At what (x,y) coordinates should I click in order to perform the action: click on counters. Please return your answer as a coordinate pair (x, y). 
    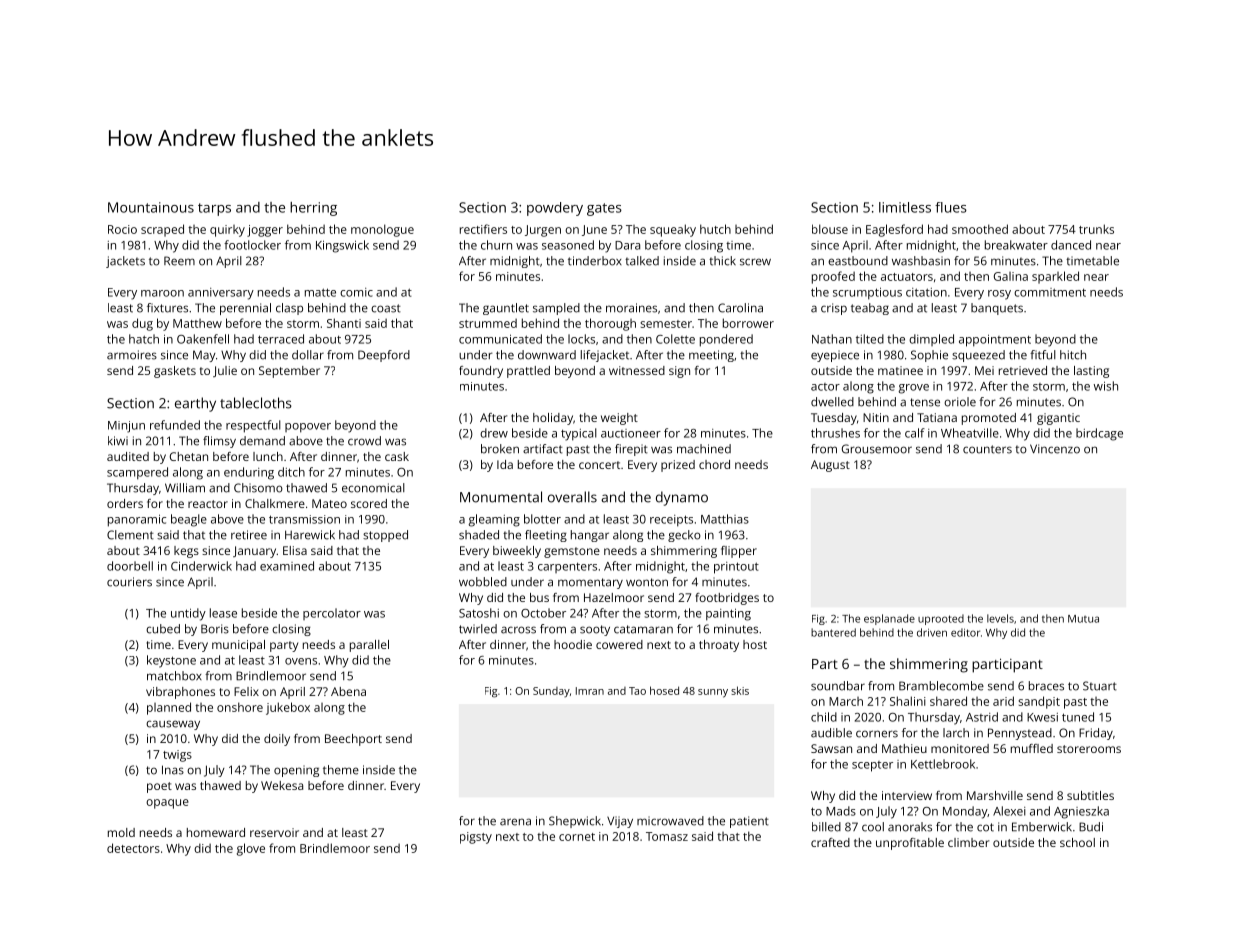
    Looking at the image, I should click on (987, 449).
